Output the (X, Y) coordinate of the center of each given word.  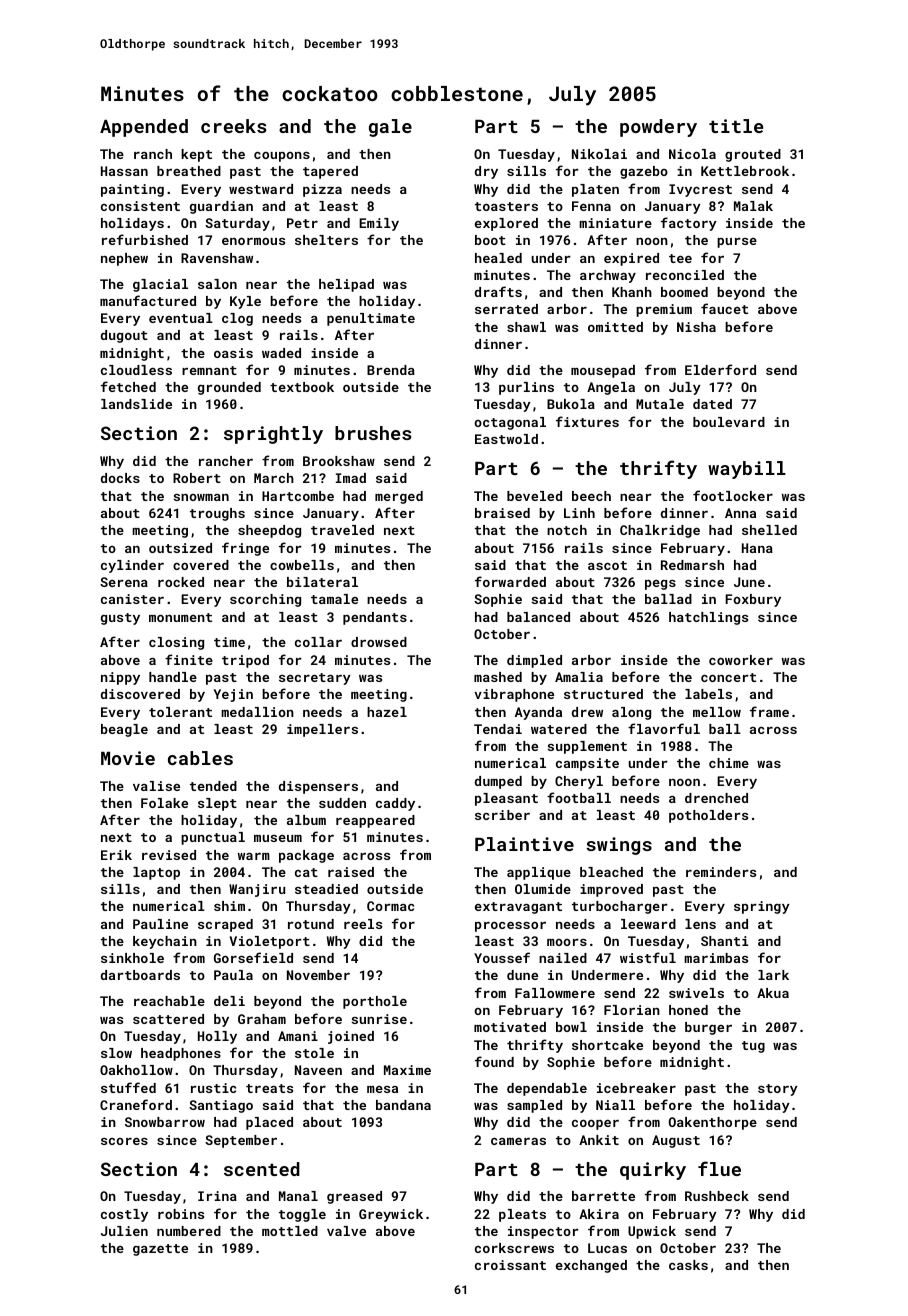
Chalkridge (660, 531)
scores (124, 1141)
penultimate (371, 319)
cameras (518, 1141)
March (274, 478)
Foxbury (753, 600)
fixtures (587, 421)
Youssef (502, 957)
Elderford (720, 369)
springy (762, 907)
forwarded (510, 581)
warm (254, 856)
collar (318, 642)
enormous (253, 241)
